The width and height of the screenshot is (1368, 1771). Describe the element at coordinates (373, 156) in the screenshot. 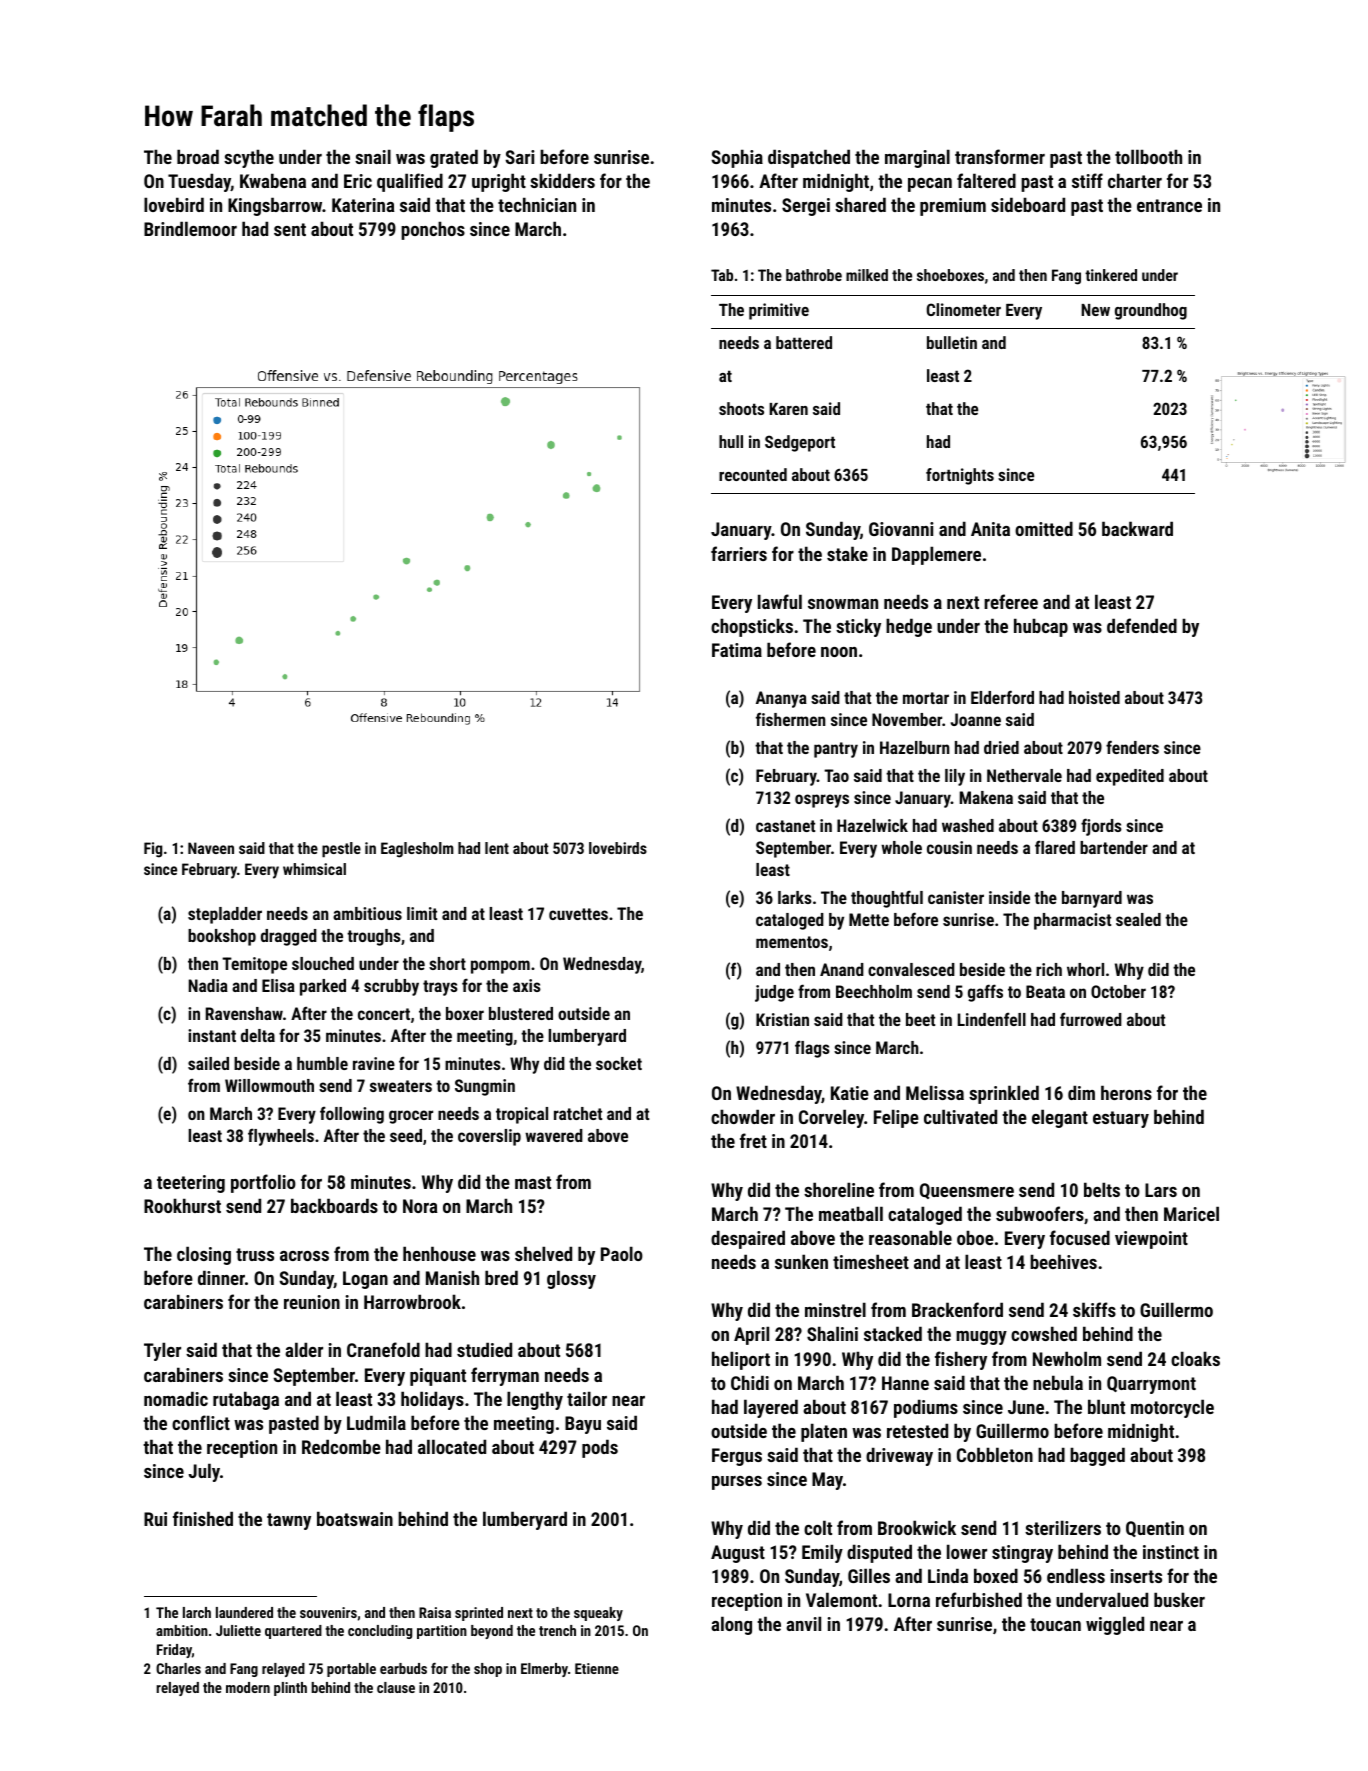

I see `snail` at that location.
